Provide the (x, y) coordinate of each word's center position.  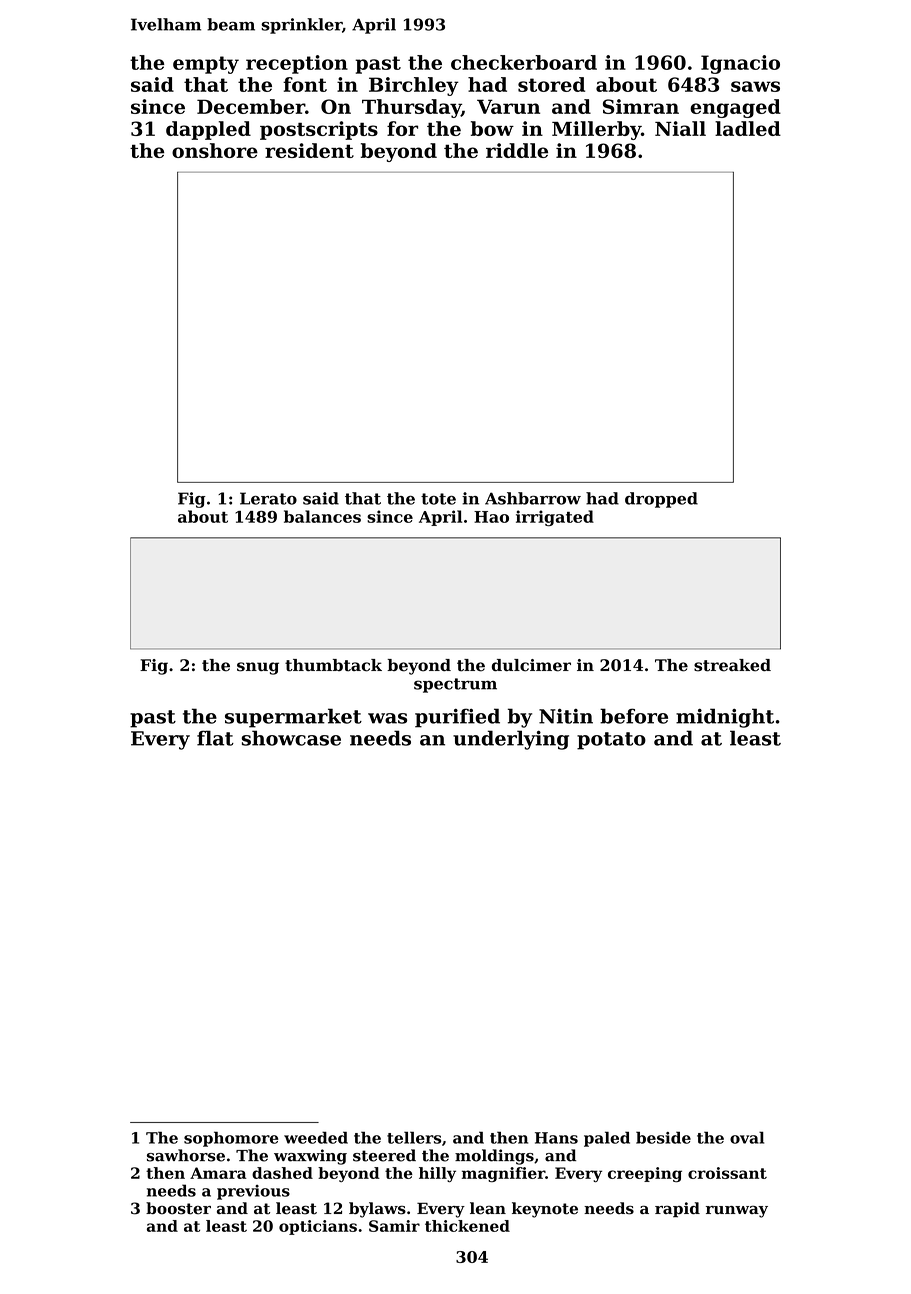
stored (551, 84)
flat (215, 738)
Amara (218, 1173)
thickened (467, 1226)
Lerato (268, 498)
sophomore (231, 1139)
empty (206, 65)
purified (457, 718)
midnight (725, 718)
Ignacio (740, 64)
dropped (661, 500)
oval (747, 1137)
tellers (414, 1137)
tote (438, 499)
